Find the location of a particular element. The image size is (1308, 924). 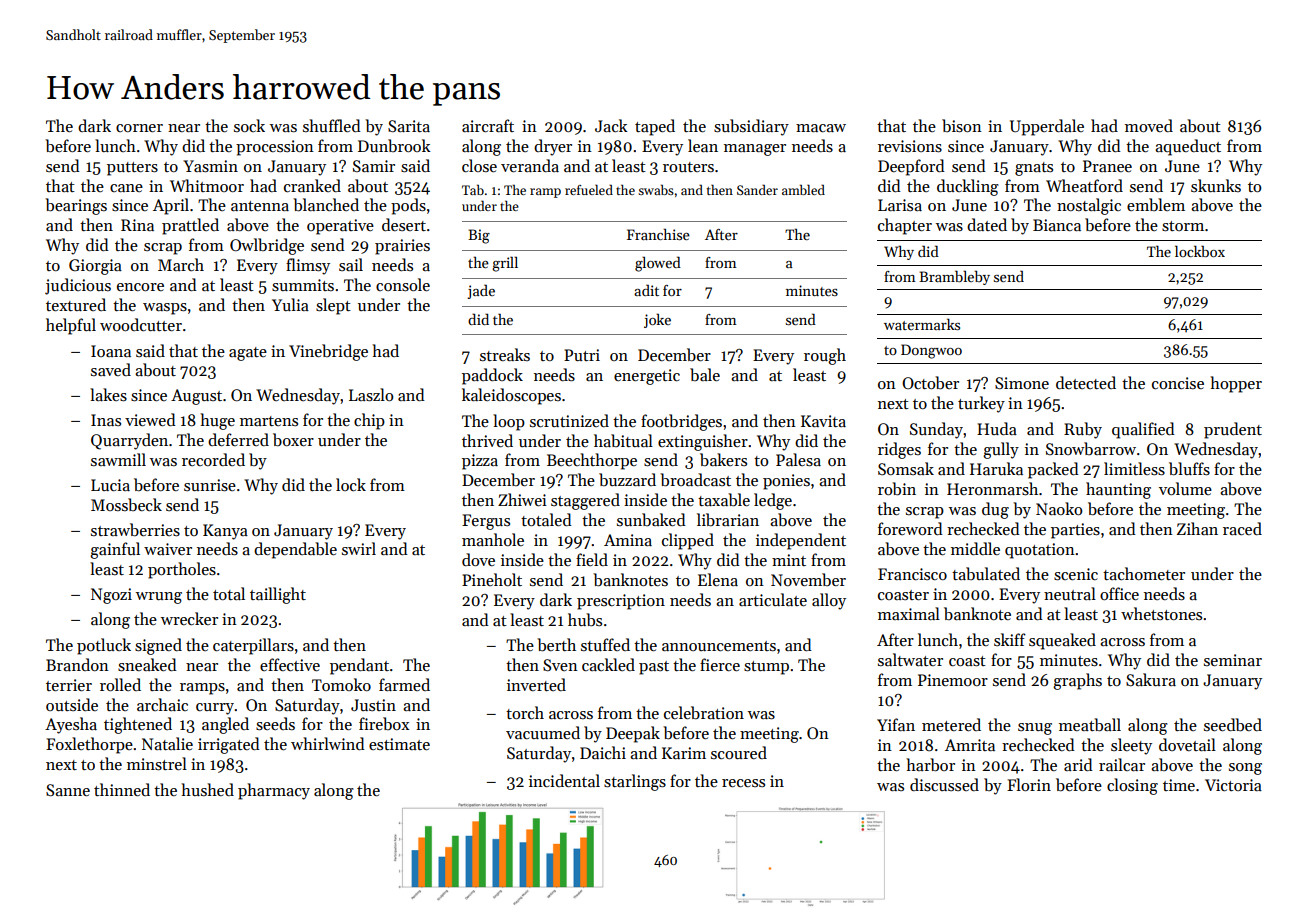

farmed is located at coordinates (404, 684).
